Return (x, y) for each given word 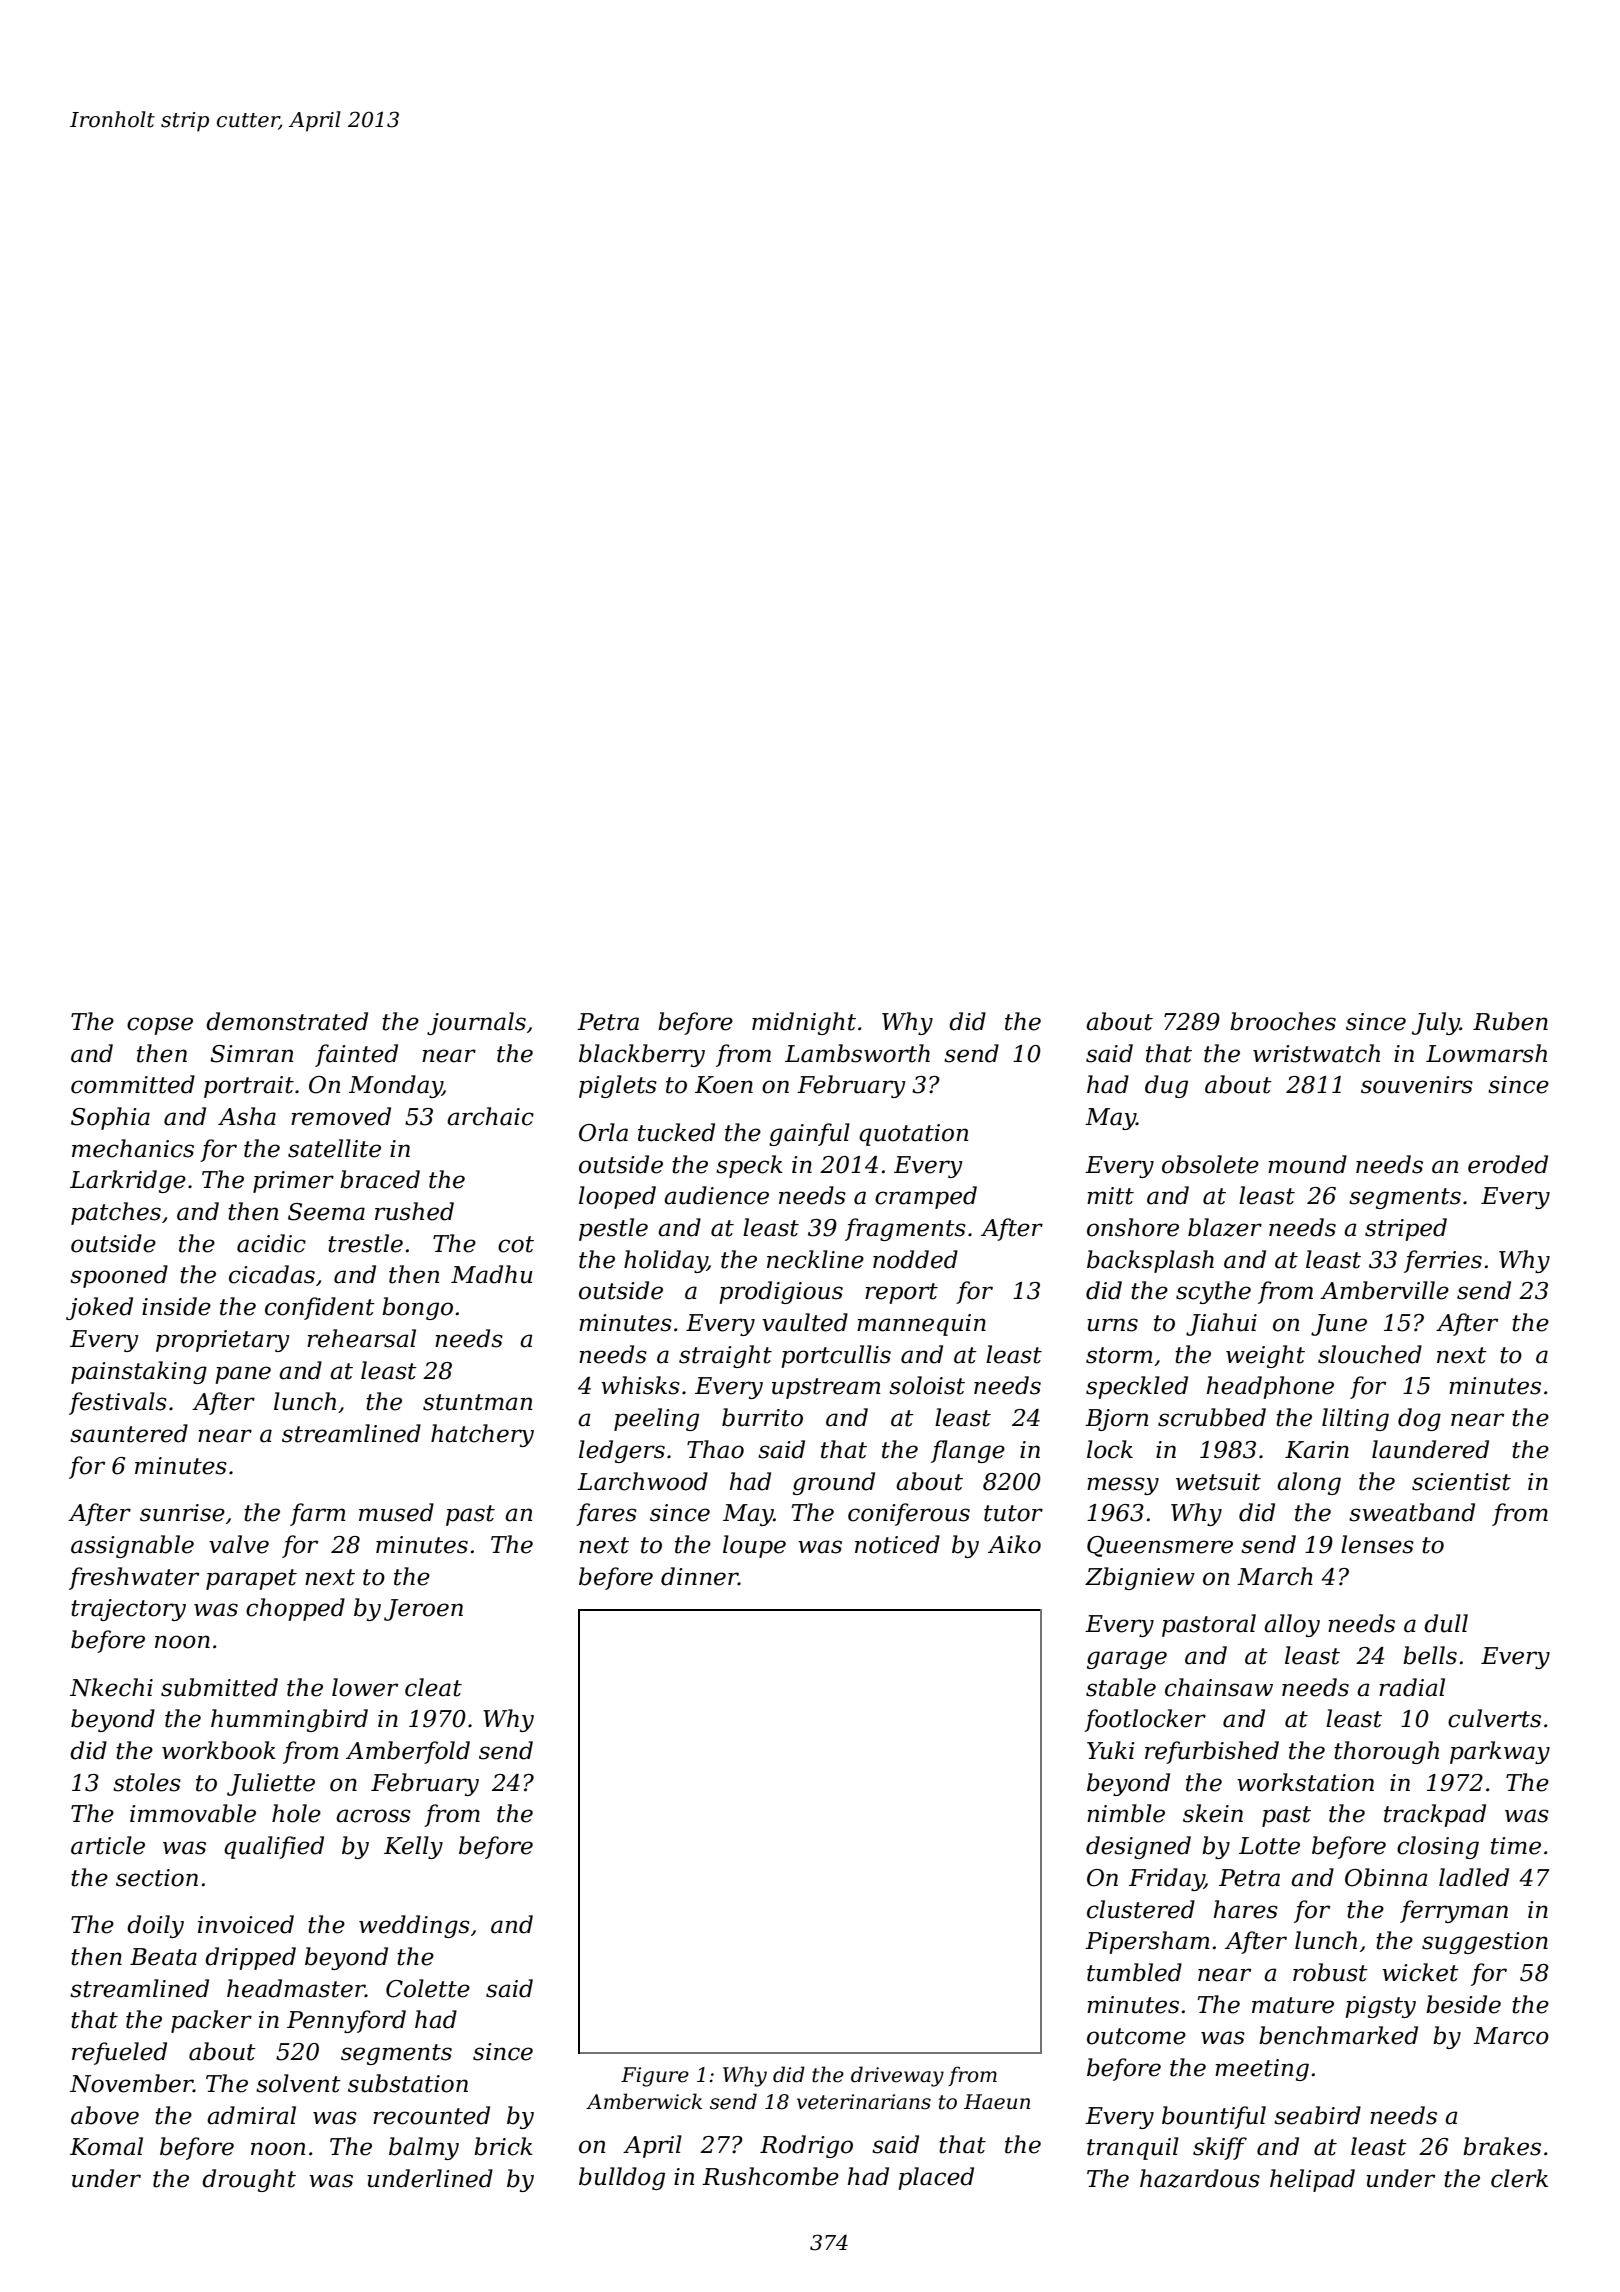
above (105, 2115)
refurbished (1212, 1752)
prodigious (781, 1292)
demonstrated (287, 1021)
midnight (804, 1023)
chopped (295, 1609)
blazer (1225, 1227)
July (1436, 1023)
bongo (417, 1308)
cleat (433, 1687)
